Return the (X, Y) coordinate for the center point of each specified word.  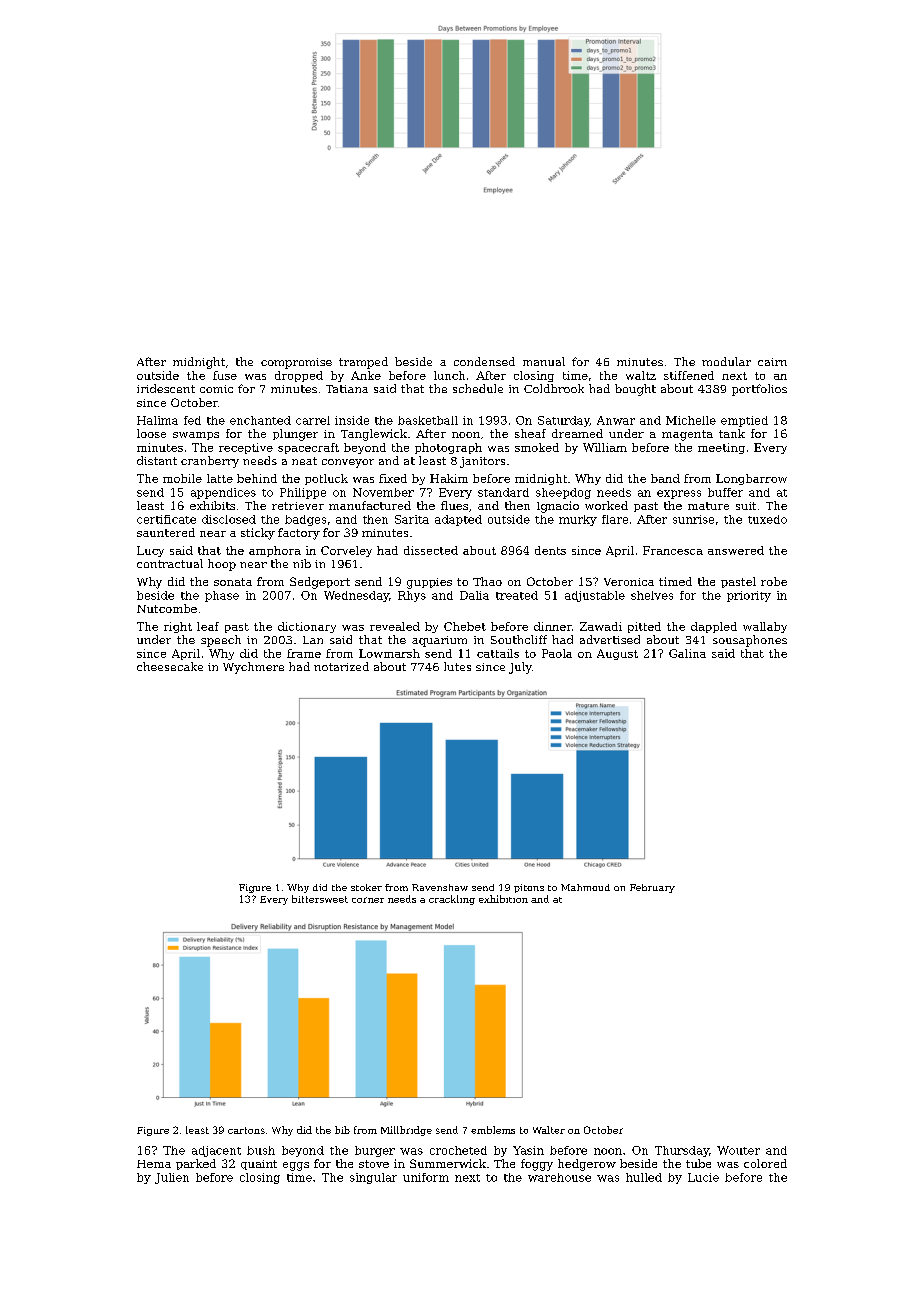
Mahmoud (585, 887)
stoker (366, 887)
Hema (154, 1164)
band (665, 478)
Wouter (738, 1150)
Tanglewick (374, 435)
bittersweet (320, 899)
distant (157, 460)
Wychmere (253, 668)
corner (368, 900)
